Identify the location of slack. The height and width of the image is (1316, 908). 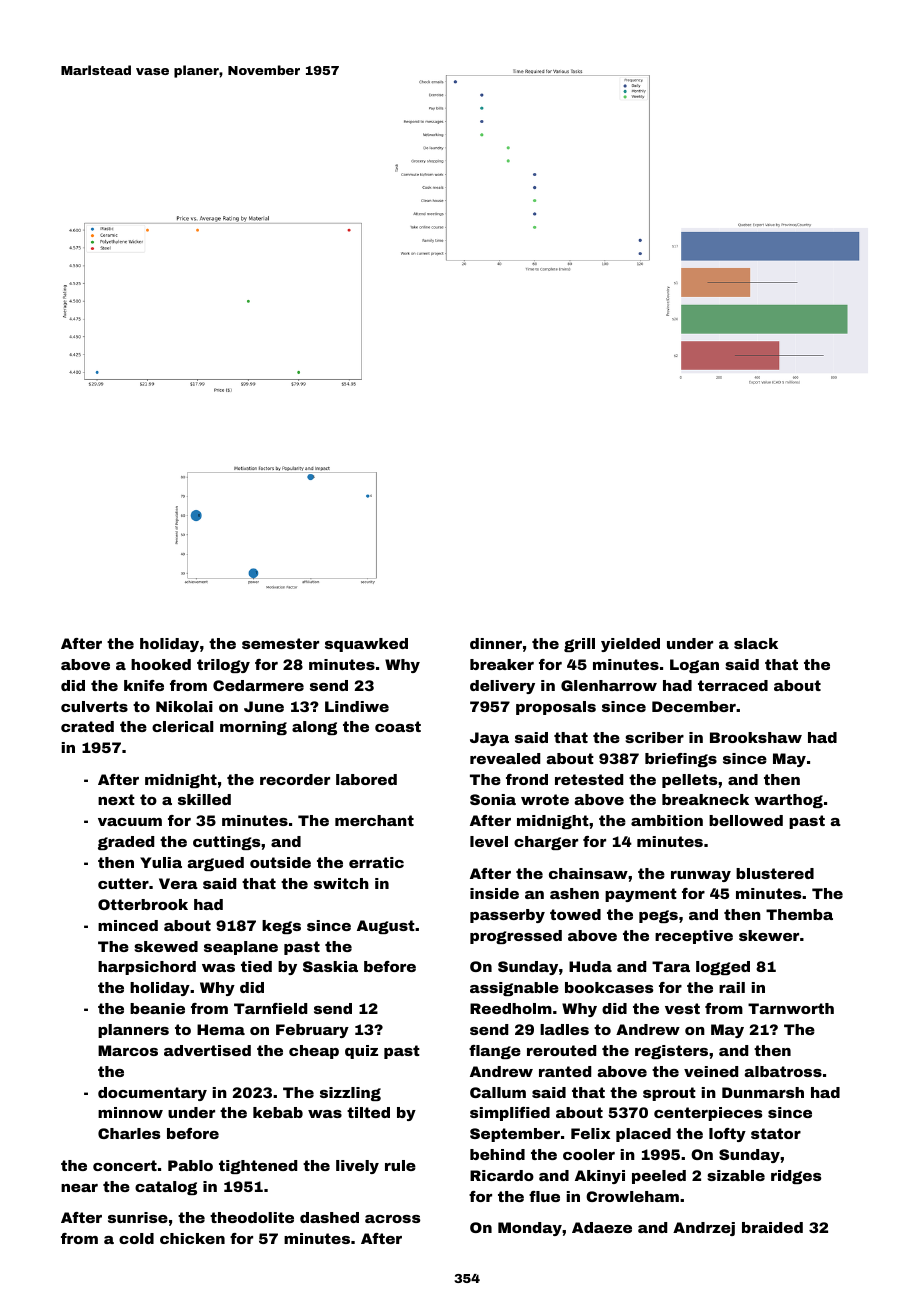
(756, 643).
